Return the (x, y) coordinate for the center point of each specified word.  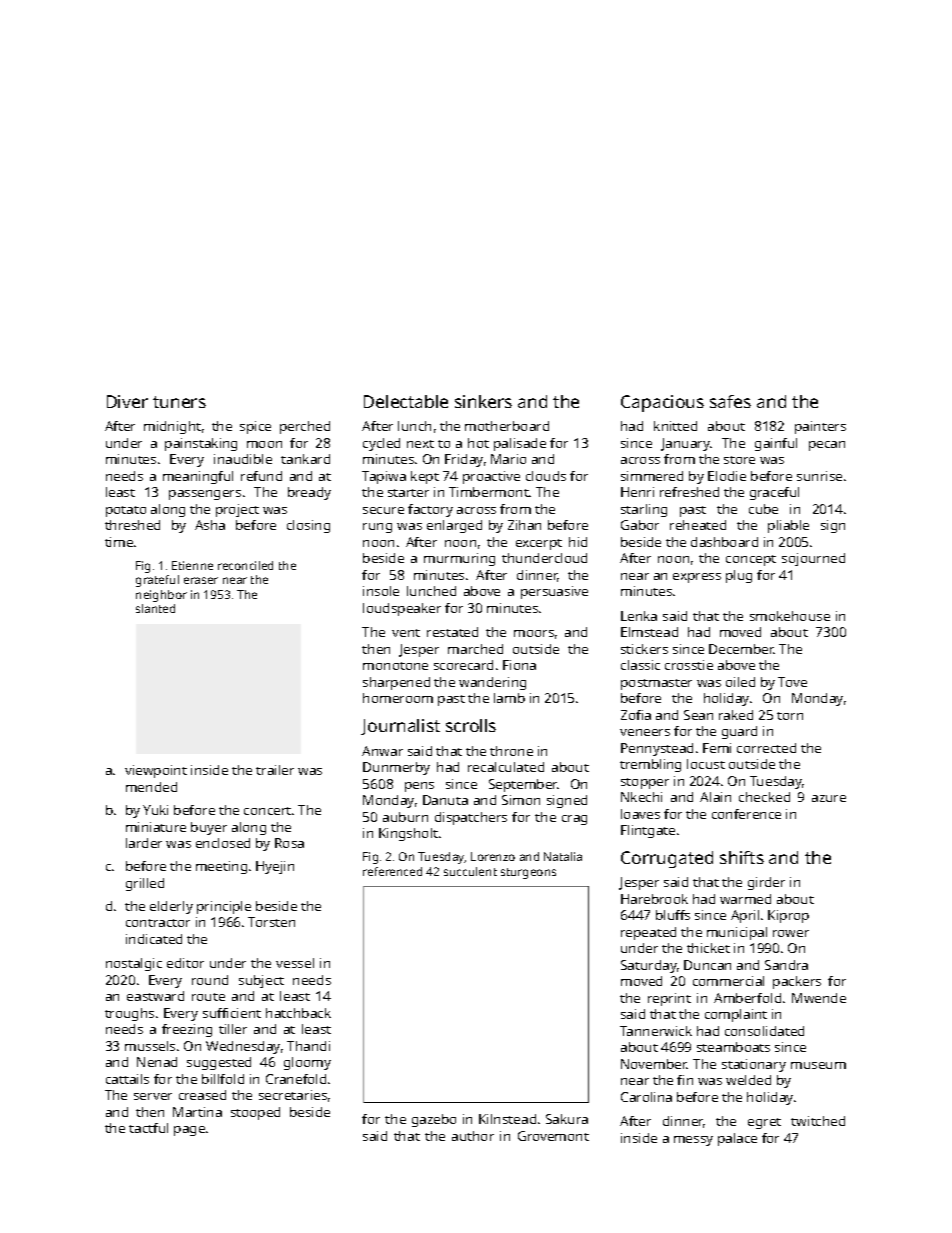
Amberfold (747, 998)
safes (730, 401)
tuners (179, 402)
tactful (148, 1128)
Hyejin (275, 867)
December (741, 649)
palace (737, 1139)
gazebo (434, 1120)
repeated (648, 933)
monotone (395, 666)
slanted (155, 608)
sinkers (483, 401)
